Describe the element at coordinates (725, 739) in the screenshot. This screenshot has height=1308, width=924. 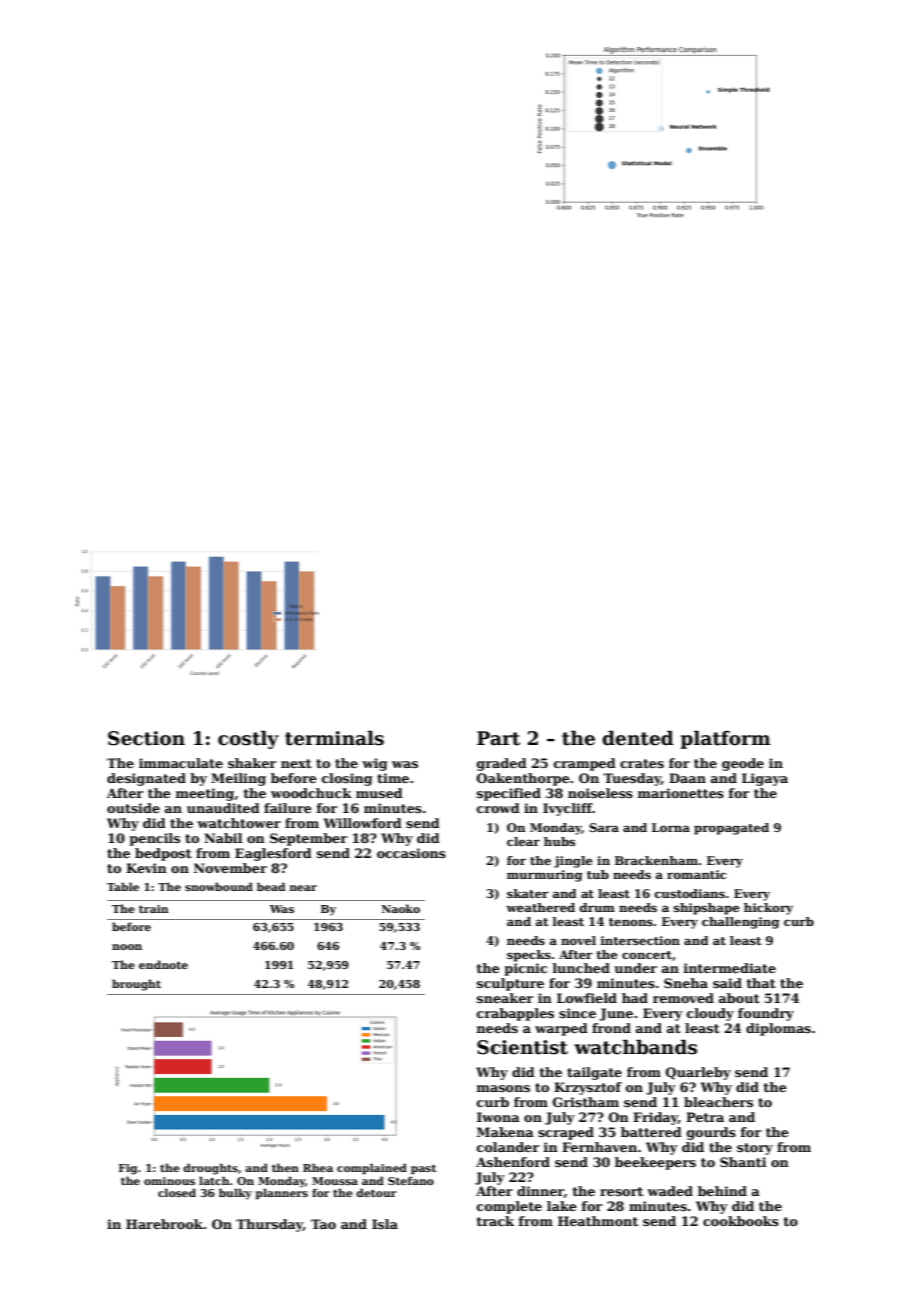
I see `platform` at that location.
